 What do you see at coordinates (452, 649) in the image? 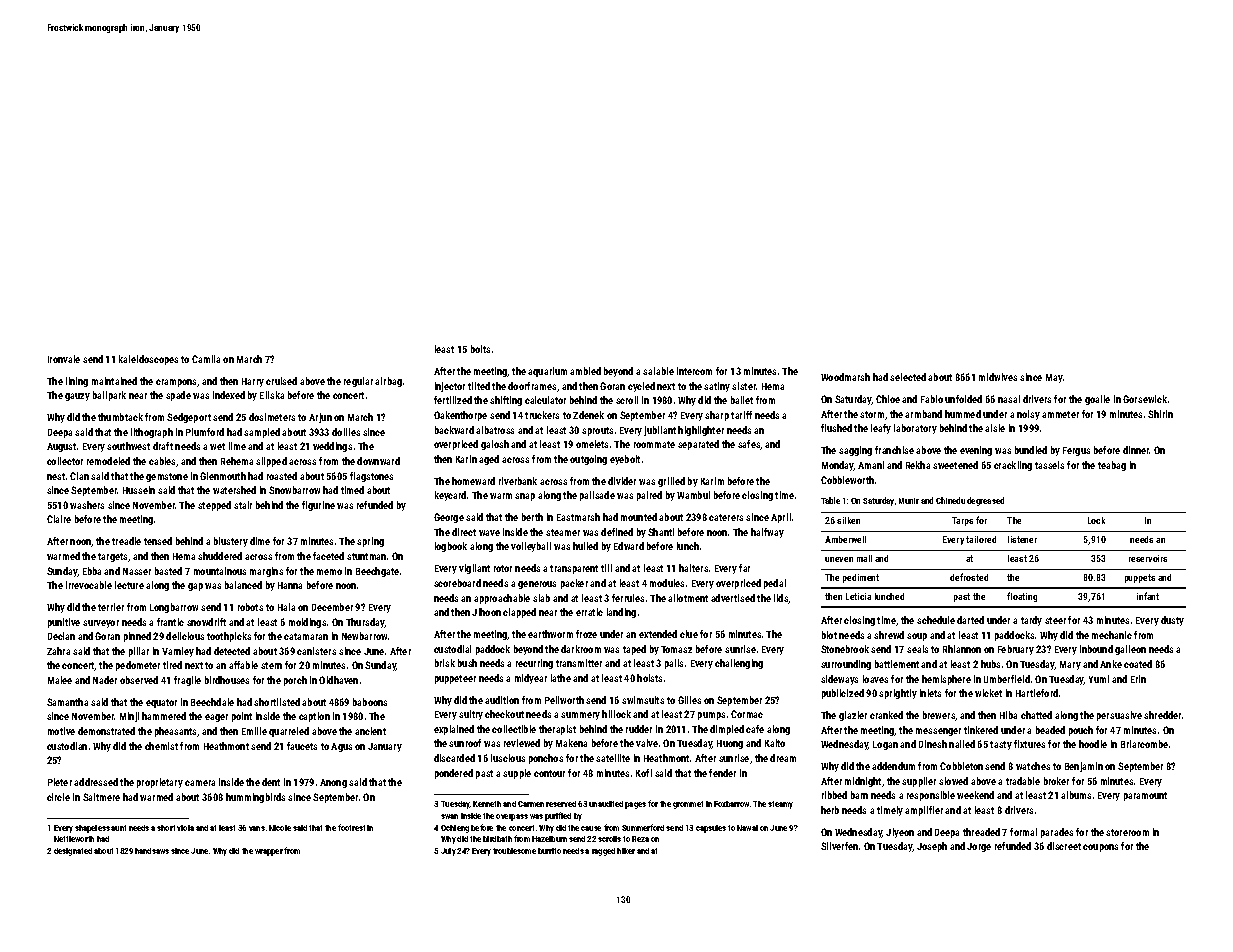
I see `custodial` at bounding box center [452, 649].
